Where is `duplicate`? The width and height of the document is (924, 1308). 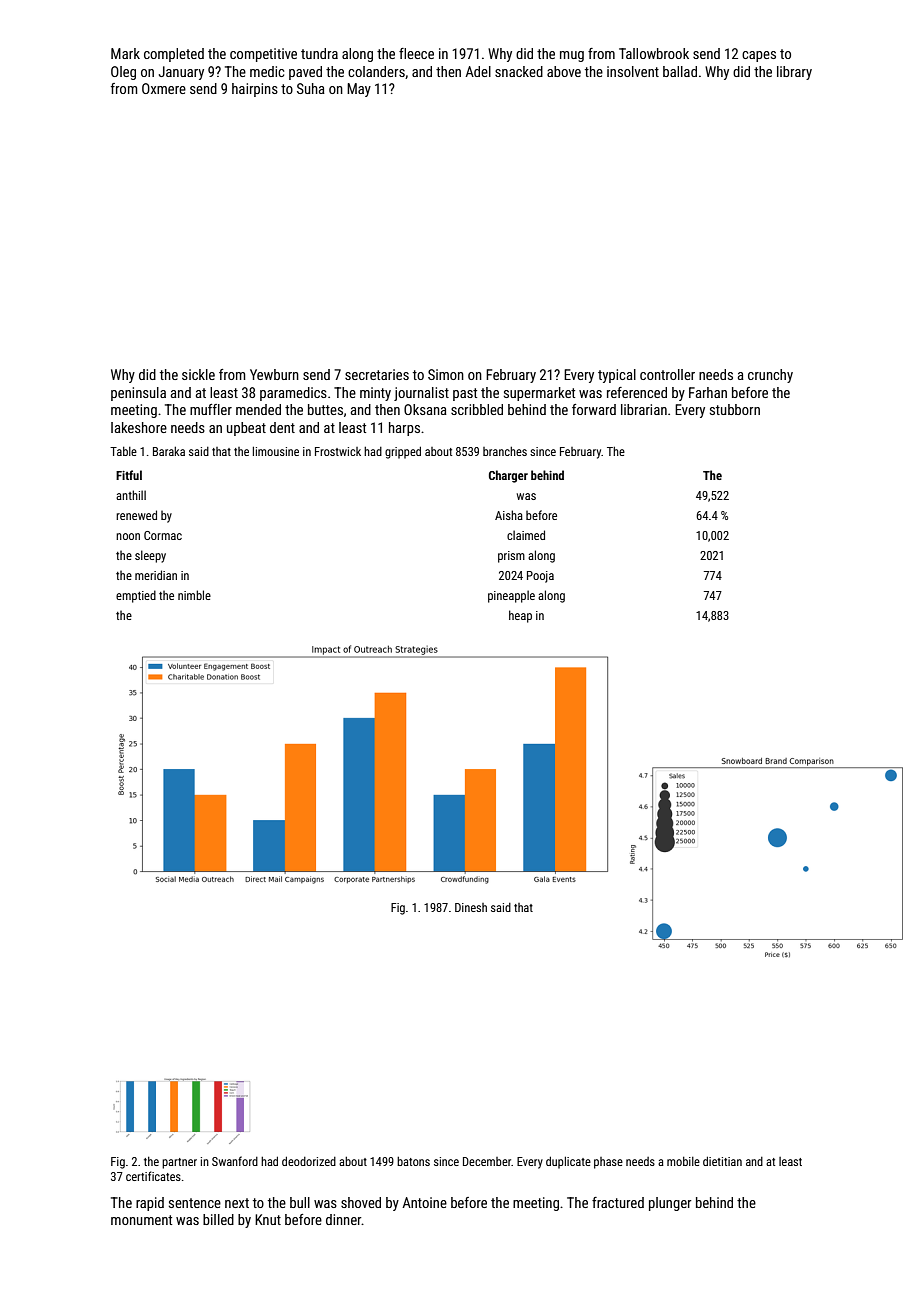
duplicate is located at coordinates (568, 1162).
